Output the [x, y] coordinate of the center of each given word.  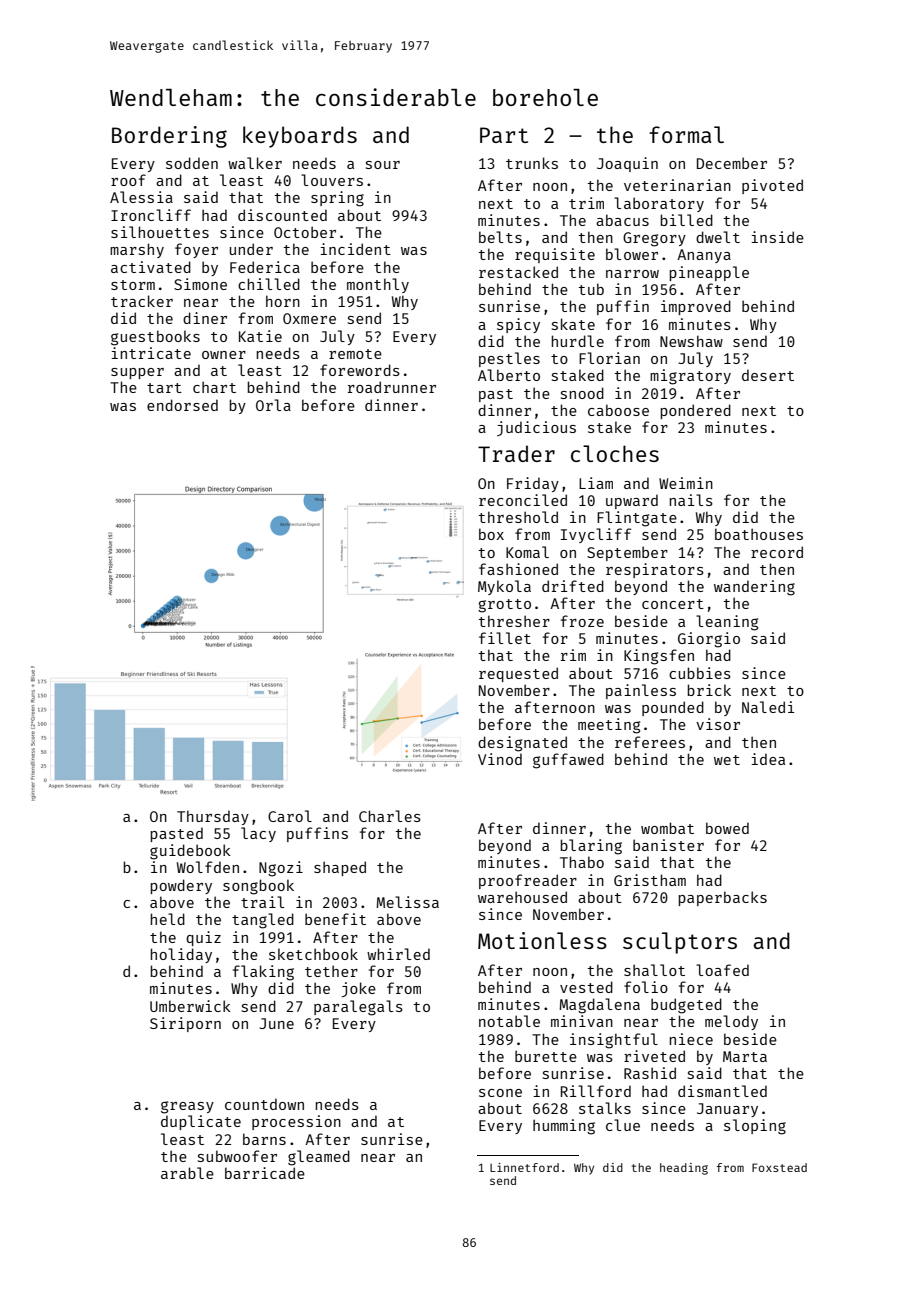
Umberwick [190, 1006]
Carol [290, 816]
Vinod [500, 759]
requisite [555, 255]
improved [696, 307]
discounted [282, 215]
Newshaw [691, 341]
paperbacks [722, 898]
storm [133, 285]
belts [500, 237]
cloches [615, 453]
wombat [667, 828]
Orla [273, 405]
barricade [265, 1173]
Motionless [542, 940]
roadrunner [392, 387]
